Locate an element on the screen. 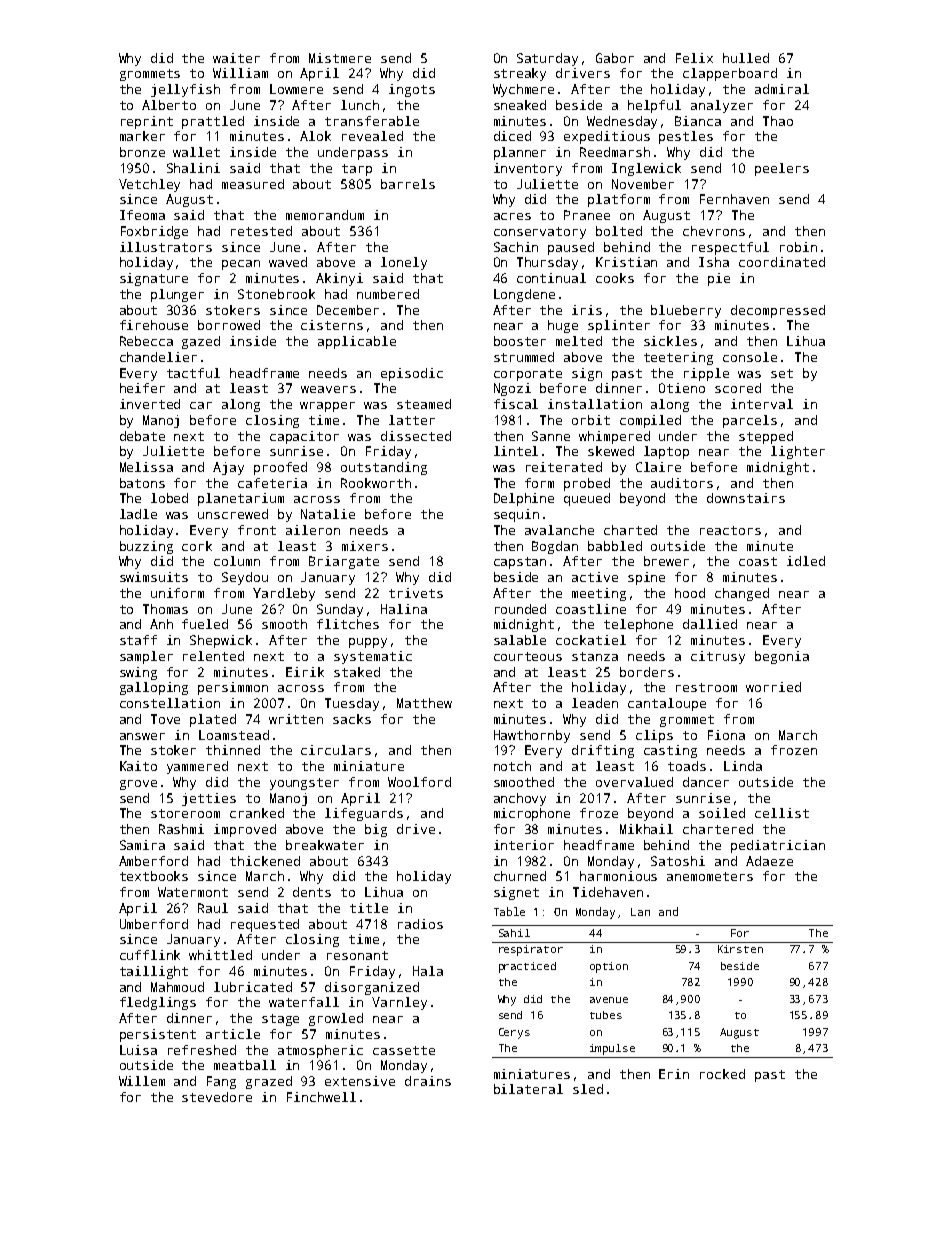 The image size is (952, 1233). hulled is located at coordinates (746, 58).
